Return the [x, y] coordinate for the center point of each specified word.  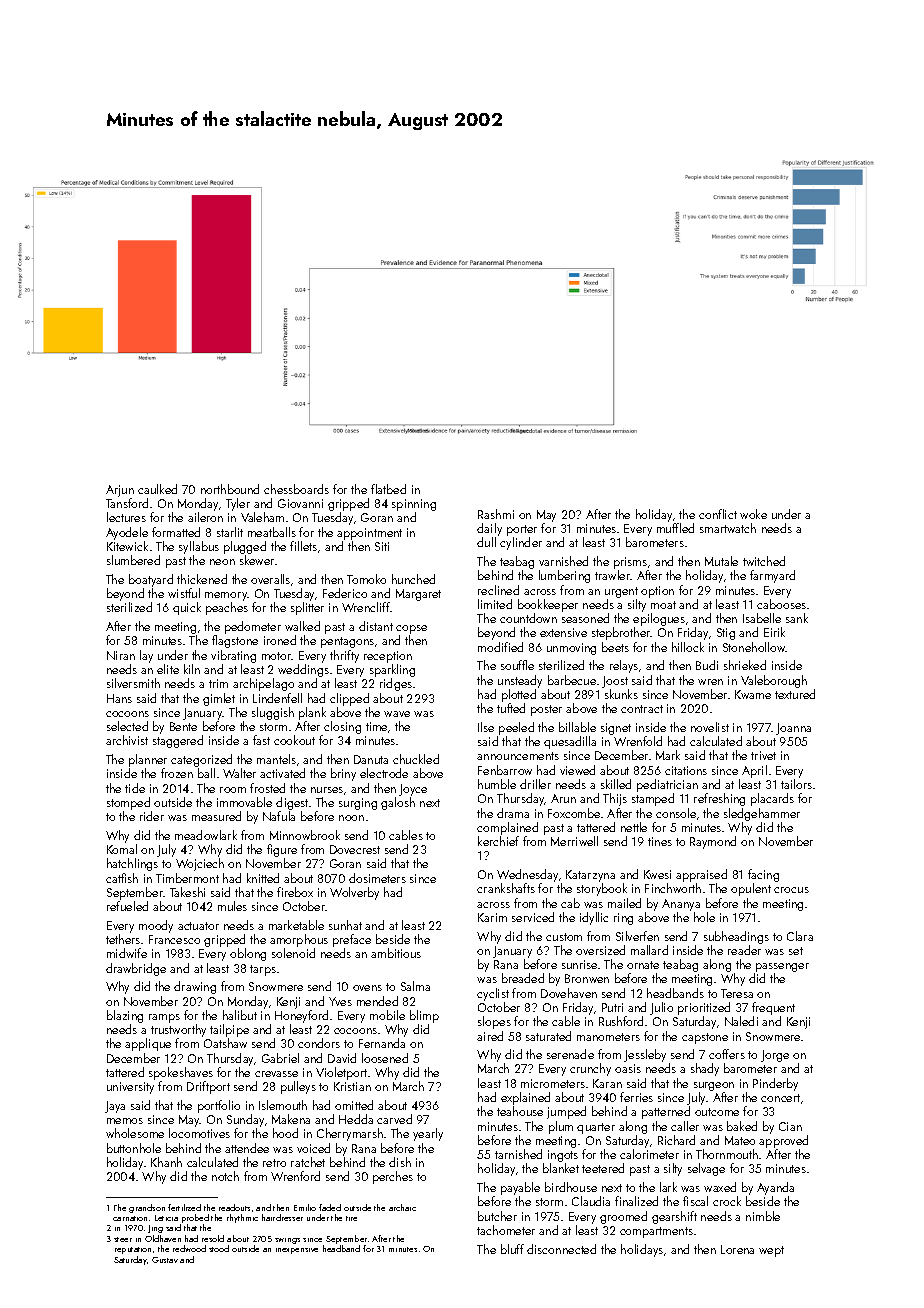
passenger [782, 967]
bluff [512, 1249]
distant [376, 626]
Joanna [793, 729]
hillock [688, 647]
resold [213, 1238]
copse [411, 629]
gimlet [219, 699]
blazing [125, 1016]
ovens [367, 988]
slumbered [133, 560]
